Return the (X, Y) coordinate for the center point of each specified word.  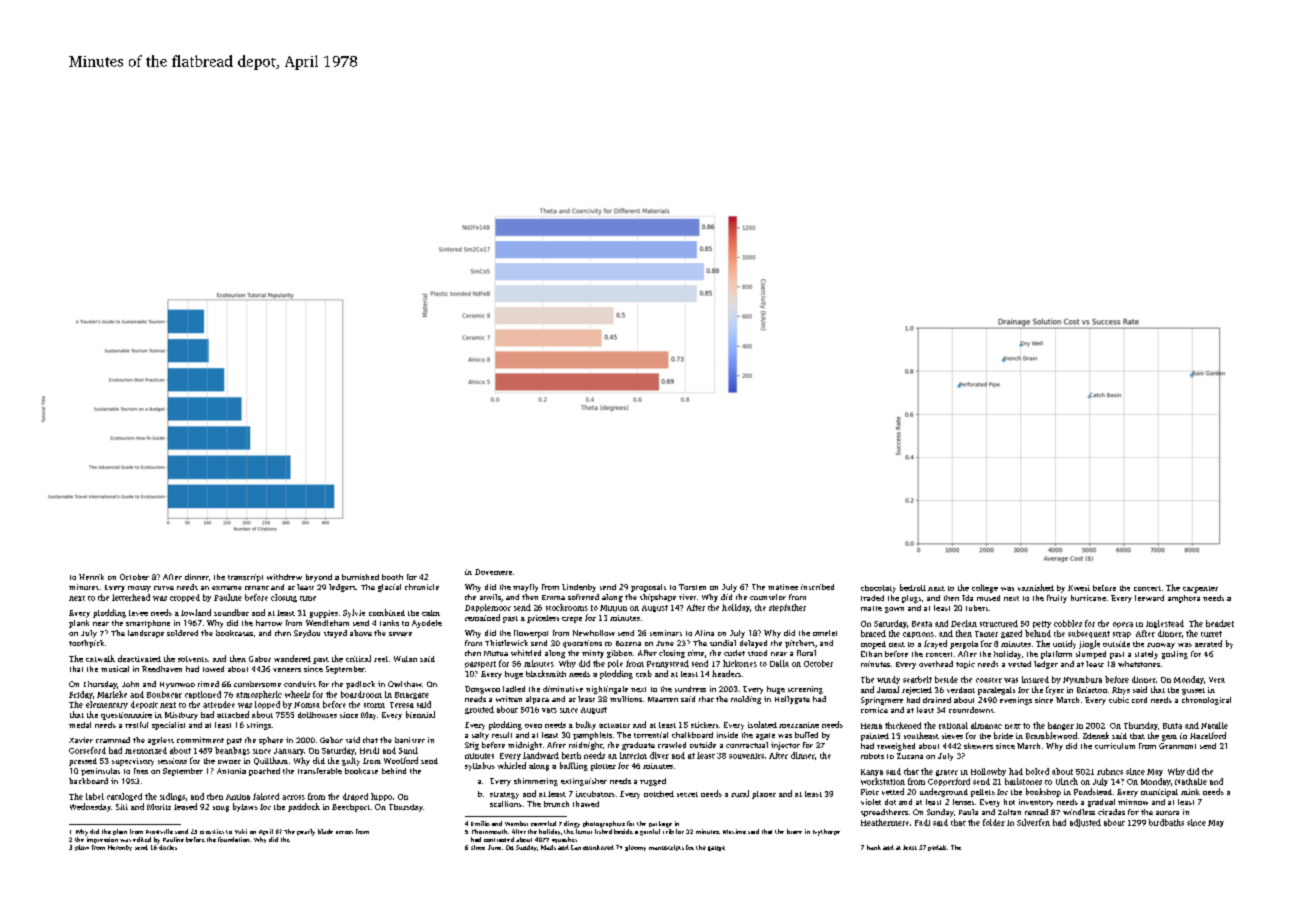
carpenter (1200, 589)
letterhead (131, 597)
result (502, 735)
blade (325, 831)
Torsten (692, 587)
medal (80, 725)
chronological (1206, 701)
